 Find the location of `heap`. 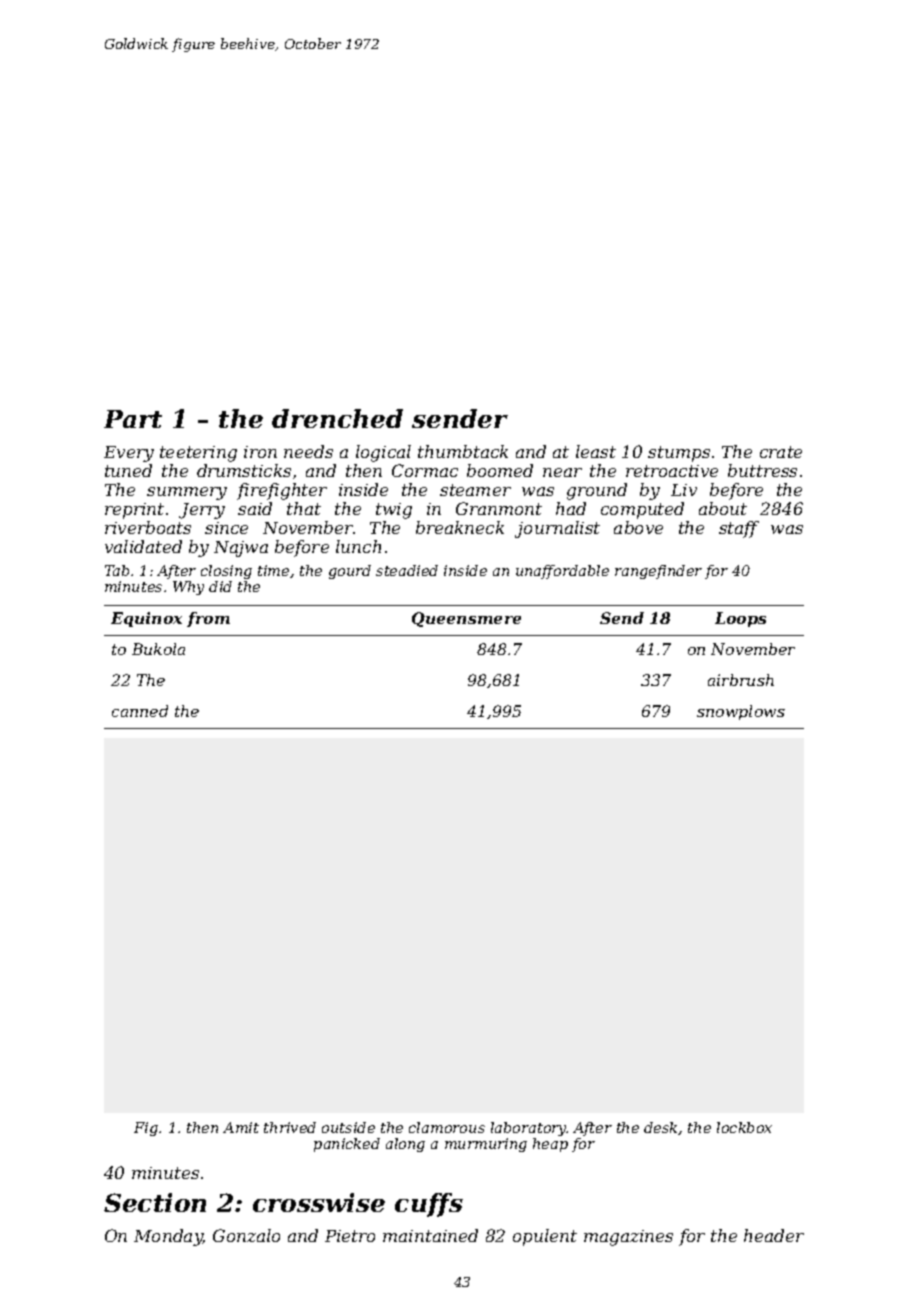

heap is located at coordinates (550, 1145).
